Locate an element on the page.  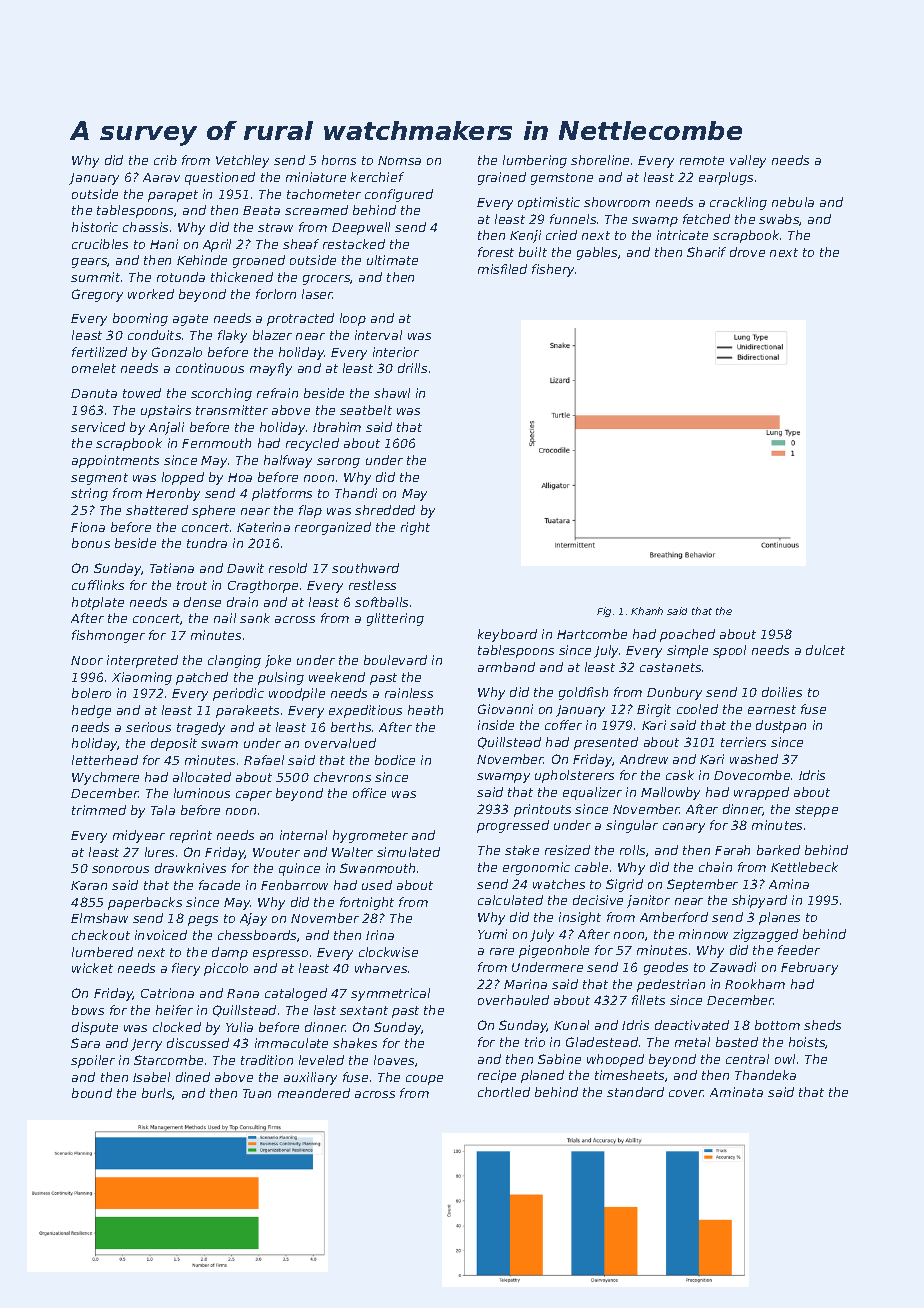
Yulia is located at coordinates (239, 1027).
